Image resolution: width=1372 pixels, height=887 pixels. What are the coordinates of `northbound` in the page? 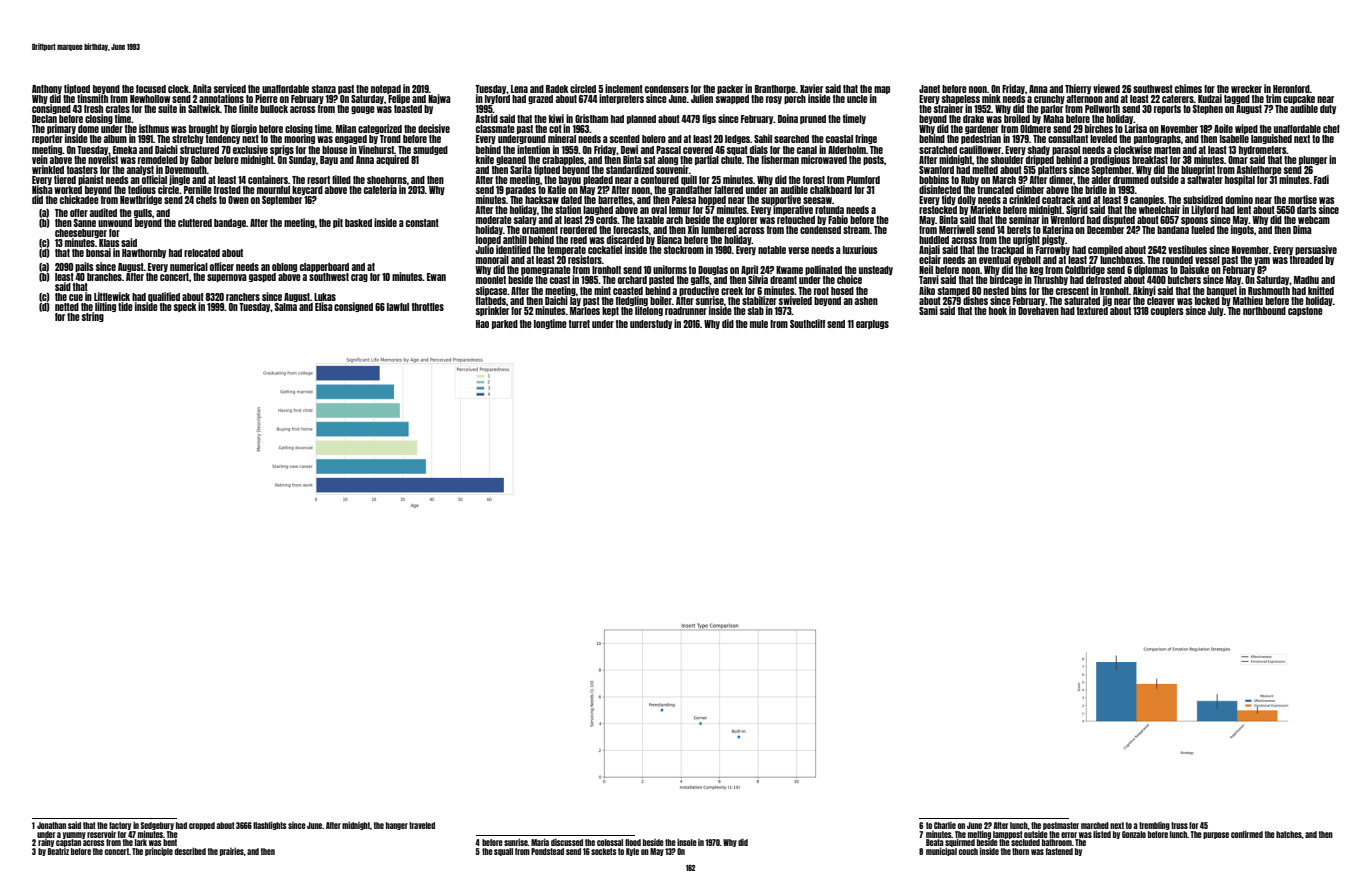 It's located at (1264, 311).
